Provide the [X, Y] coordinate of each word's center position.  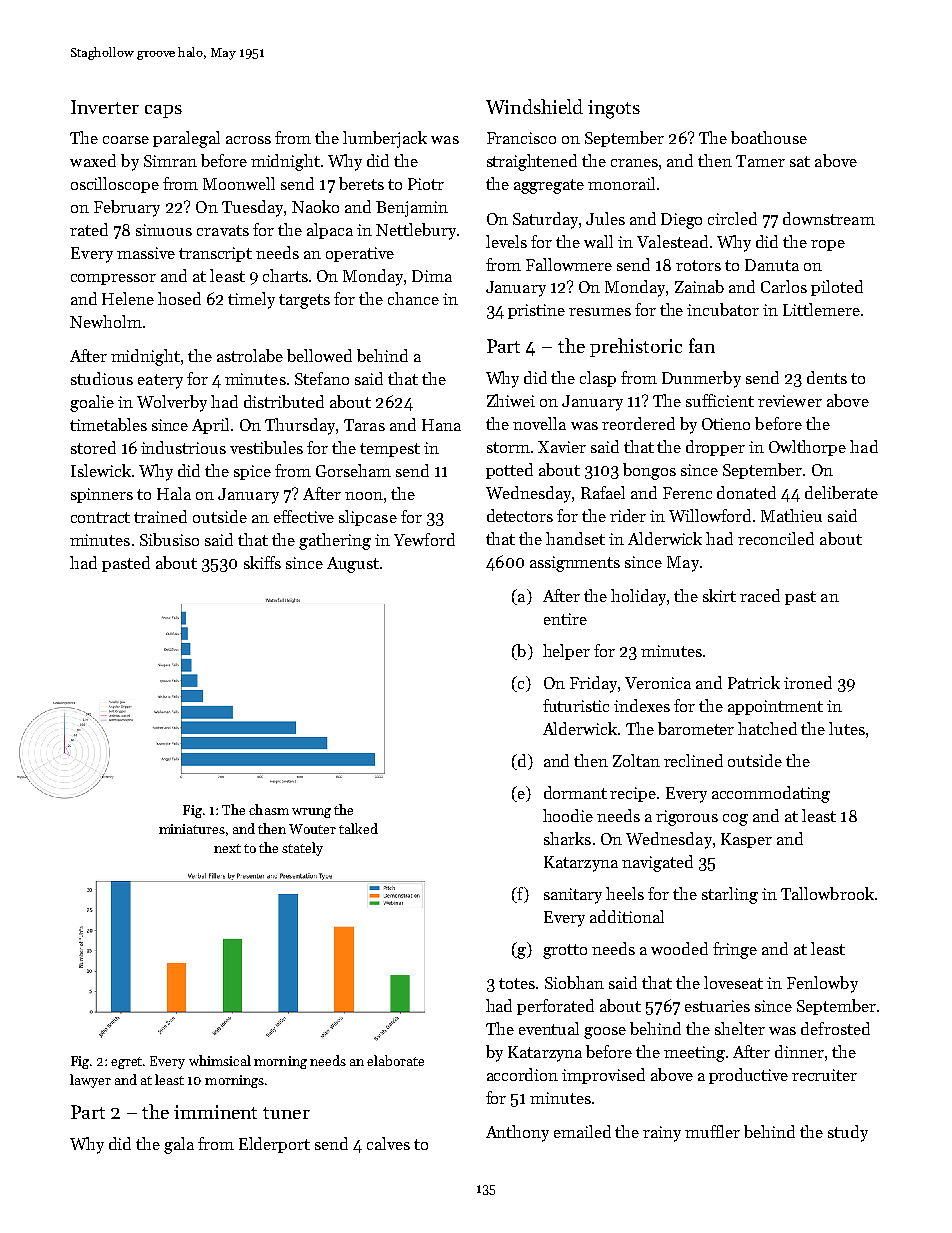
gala [179, 1145]
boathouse [769, 137]
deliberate [841, 492]
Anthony [517, 1133]
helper [566, 652]
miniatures [192, 829]
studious [102, 378]
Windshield [534, 106]
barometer [696, 728]
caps [163, 111]
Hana [441, 425]
